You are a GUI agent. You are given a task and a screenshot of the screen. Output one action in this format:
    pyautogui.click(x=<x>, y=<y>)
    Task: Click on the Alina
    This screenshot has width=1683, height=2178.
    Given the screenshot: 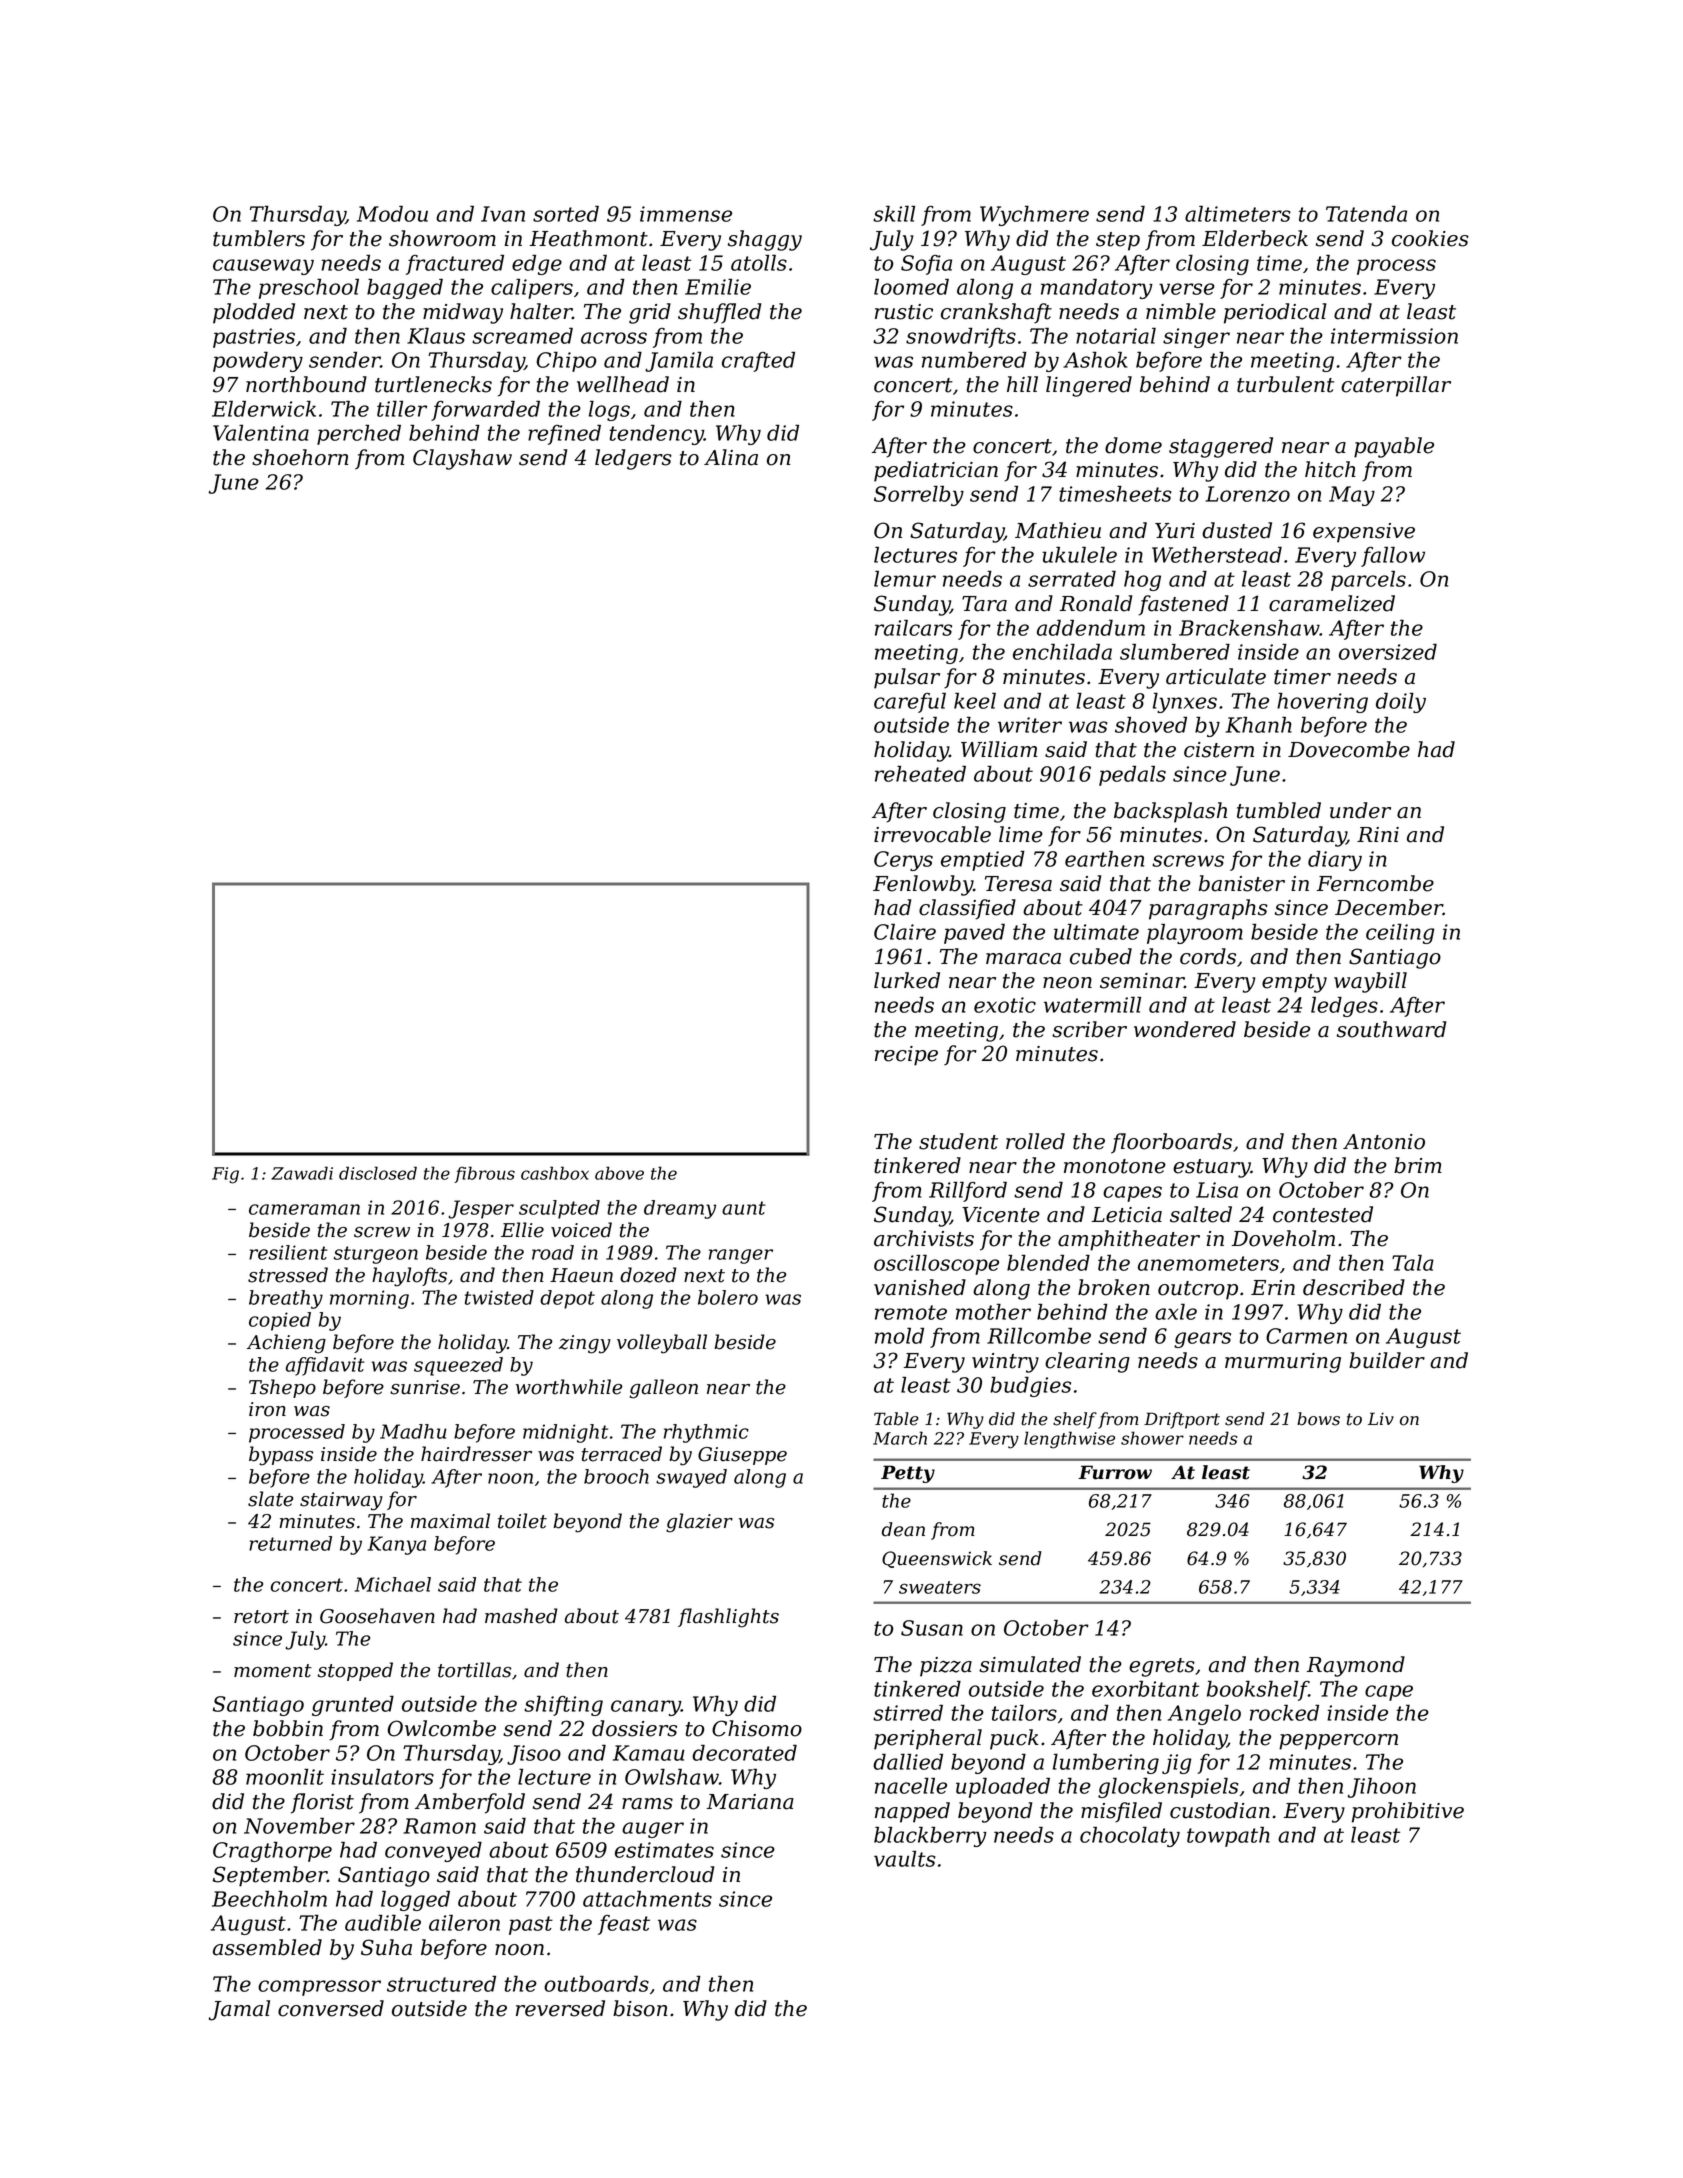 What is the action you would take?
    pyautogui.click(x=731, y=457)
